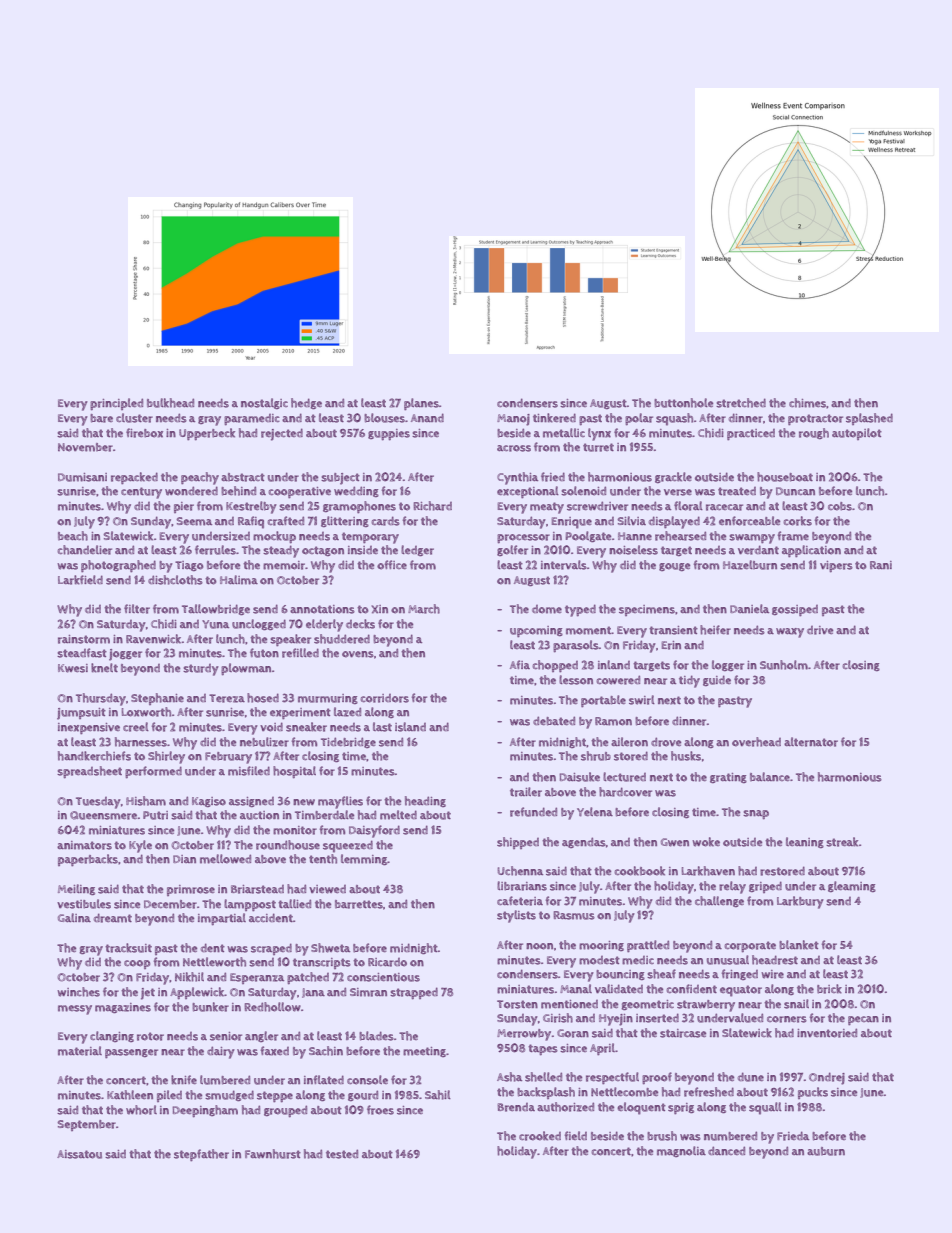 This screenshot has width=952, height=1233. I want to click on enforceable, so click(749, 521).
